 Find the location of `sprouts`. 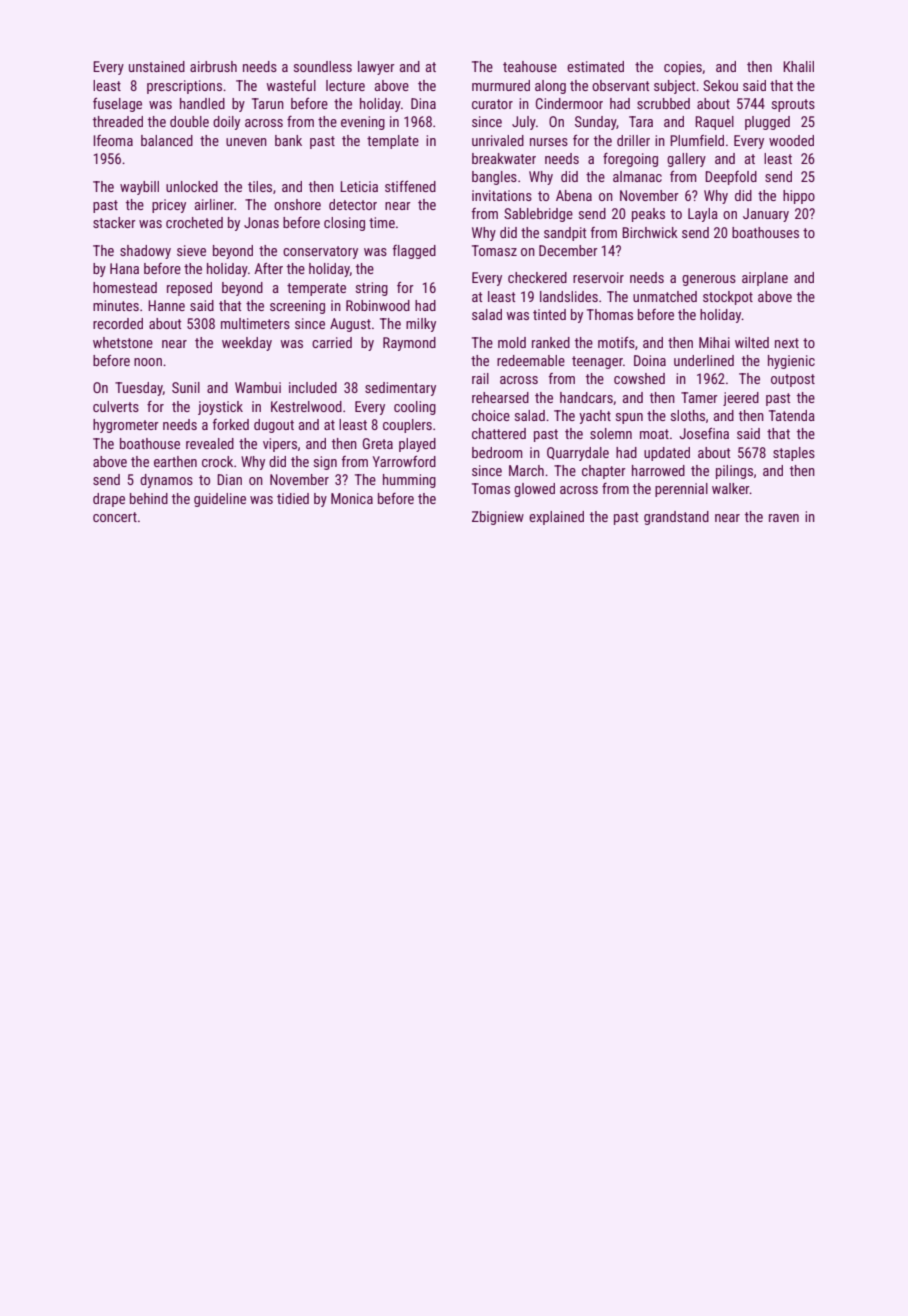

sprouts is located at coordinates (793, 105).
